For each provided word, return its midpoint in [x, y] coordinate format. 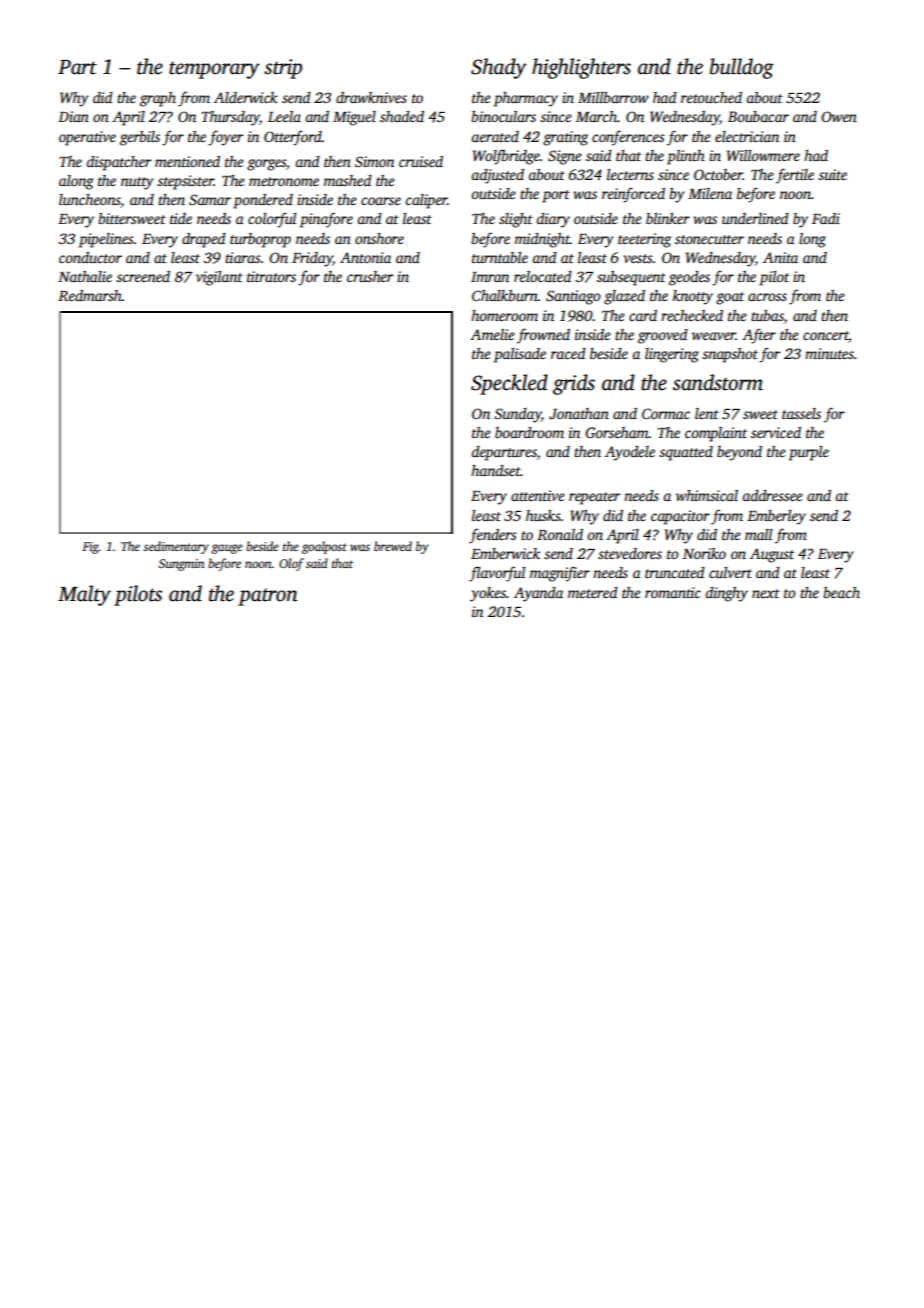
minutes [829, 353]
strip [283, 69]
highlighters [581, 68]
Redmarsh [90, 295]
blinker [668, 218]
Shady [499, 68]
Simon [374, 161]
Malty [84, 595]
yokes [488, 594]
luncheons [90, 201]
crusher [370, 276]
